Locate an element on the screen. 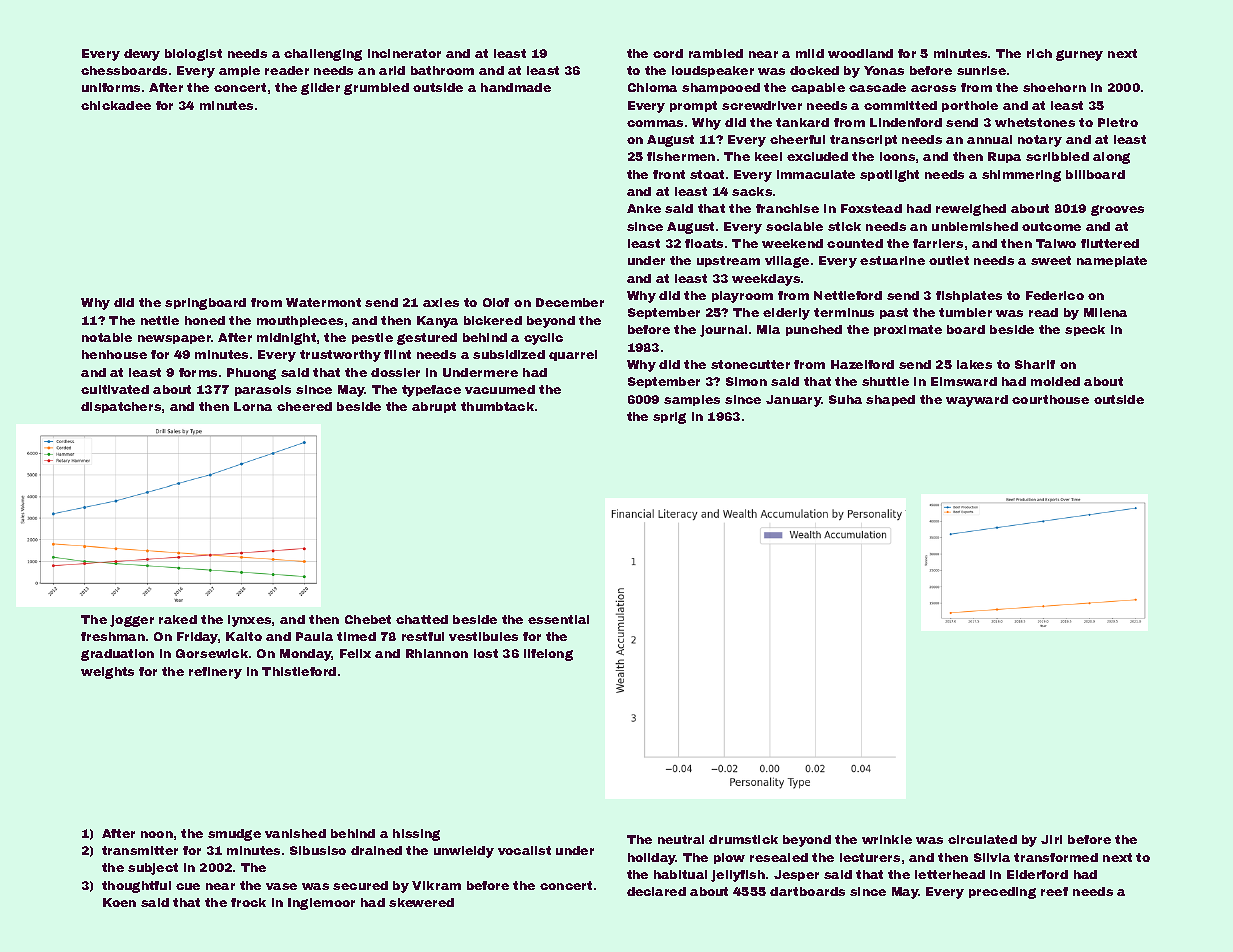 The height and width of the screenshot is (952, 1233). Jiri is located at coordinates (1051, 839).
